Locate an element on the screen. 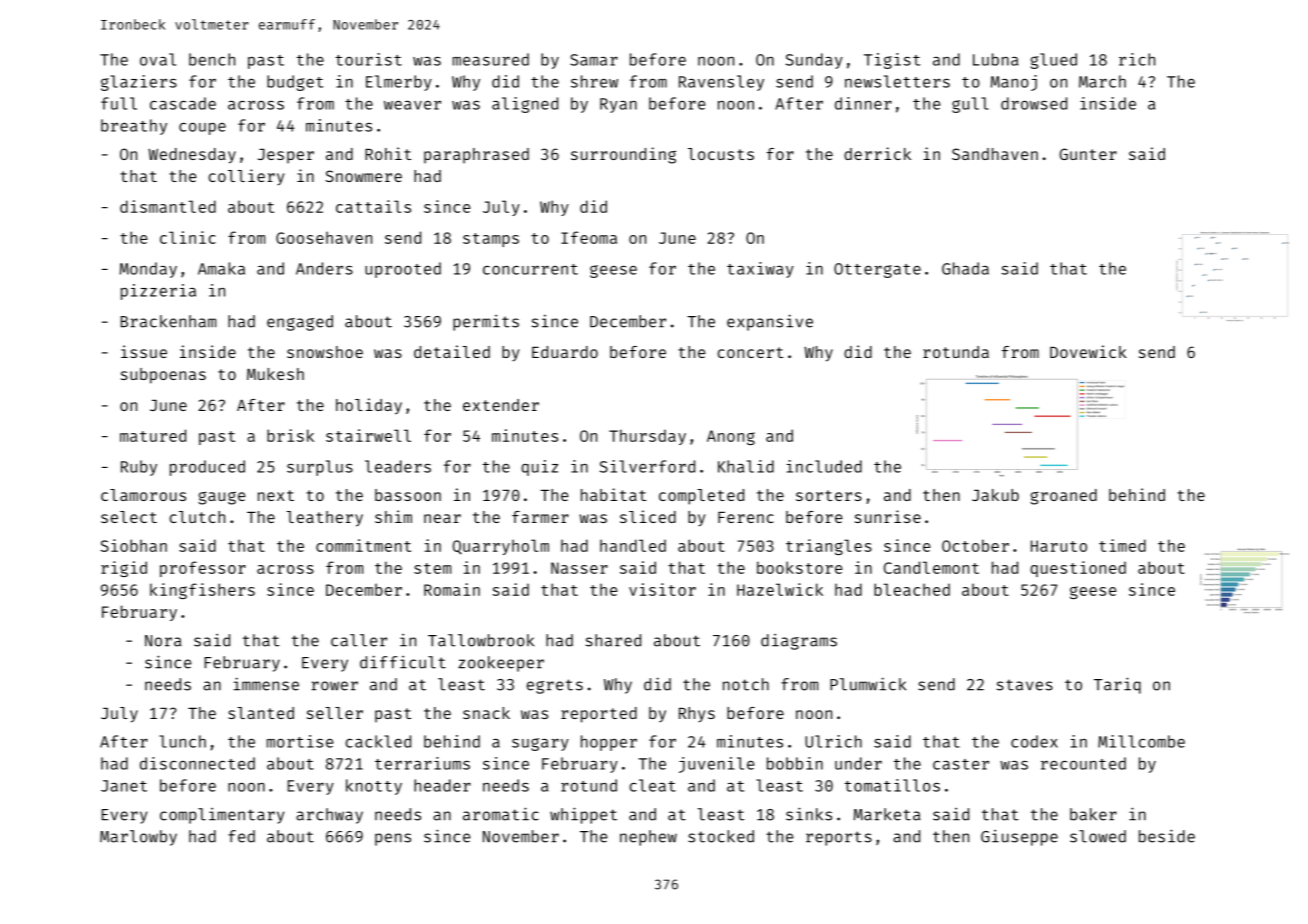  aligned is located at coordinates (525, 105).
